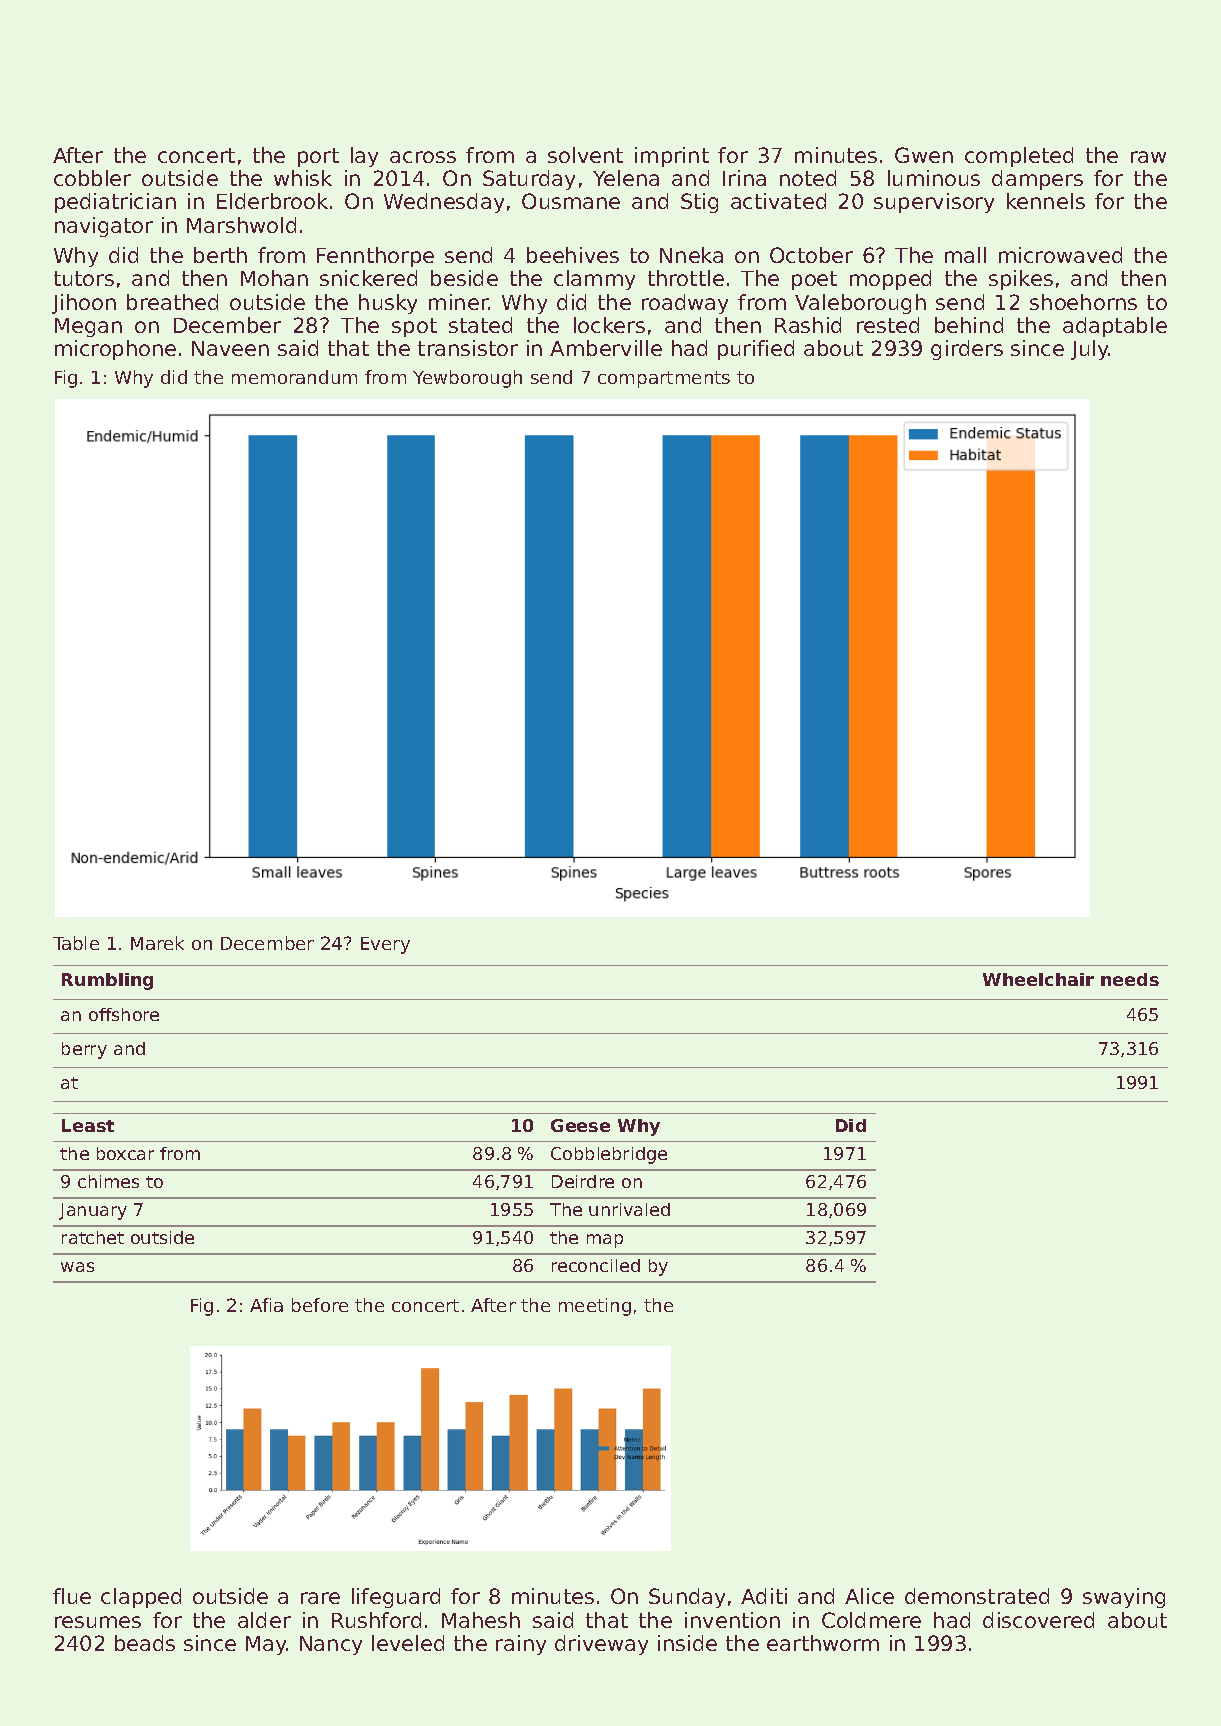  I want to click on Marek, so click(157, 943).
